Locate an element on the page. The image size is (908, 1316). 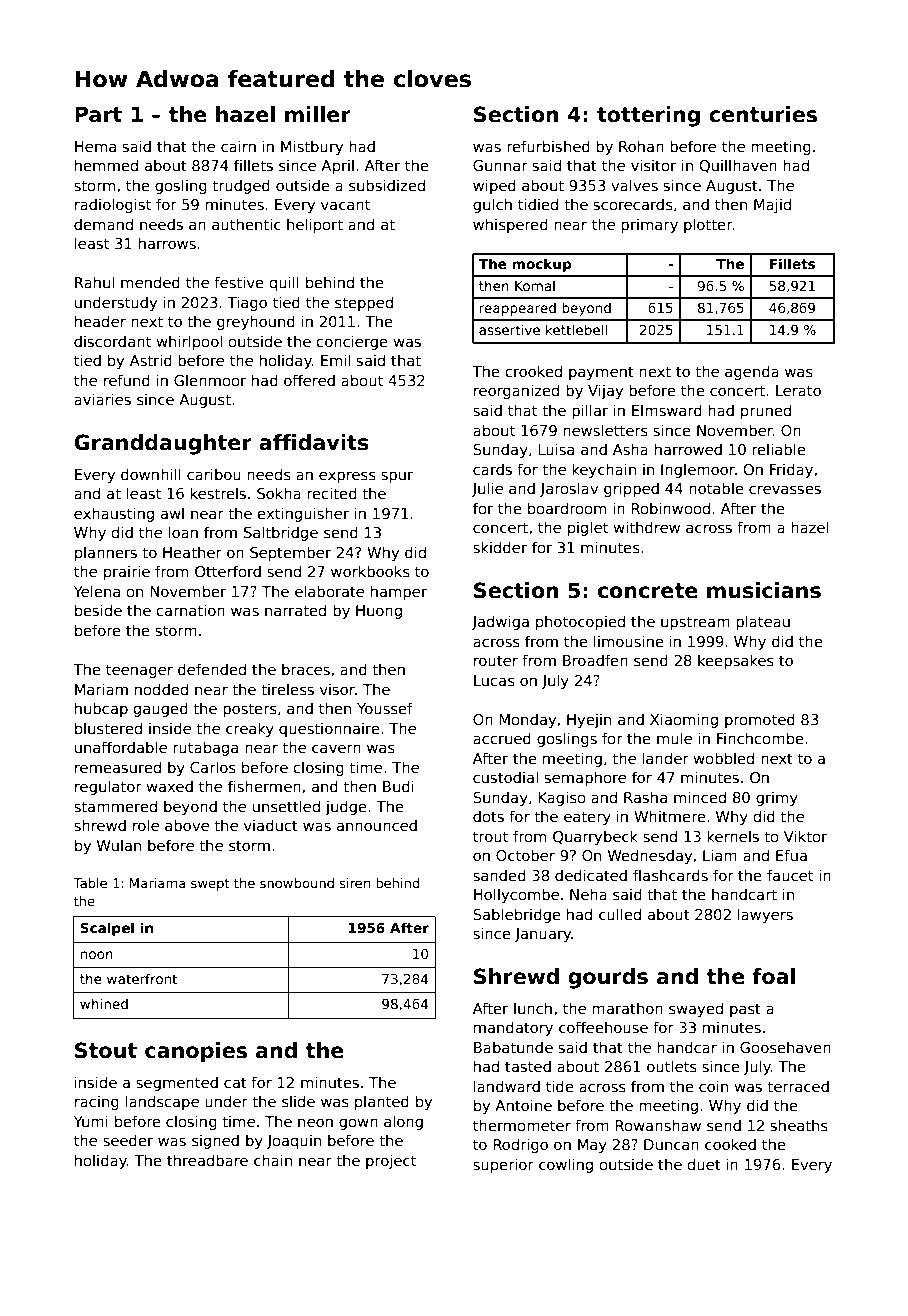
promoted is located at coordinates (760, 720).
